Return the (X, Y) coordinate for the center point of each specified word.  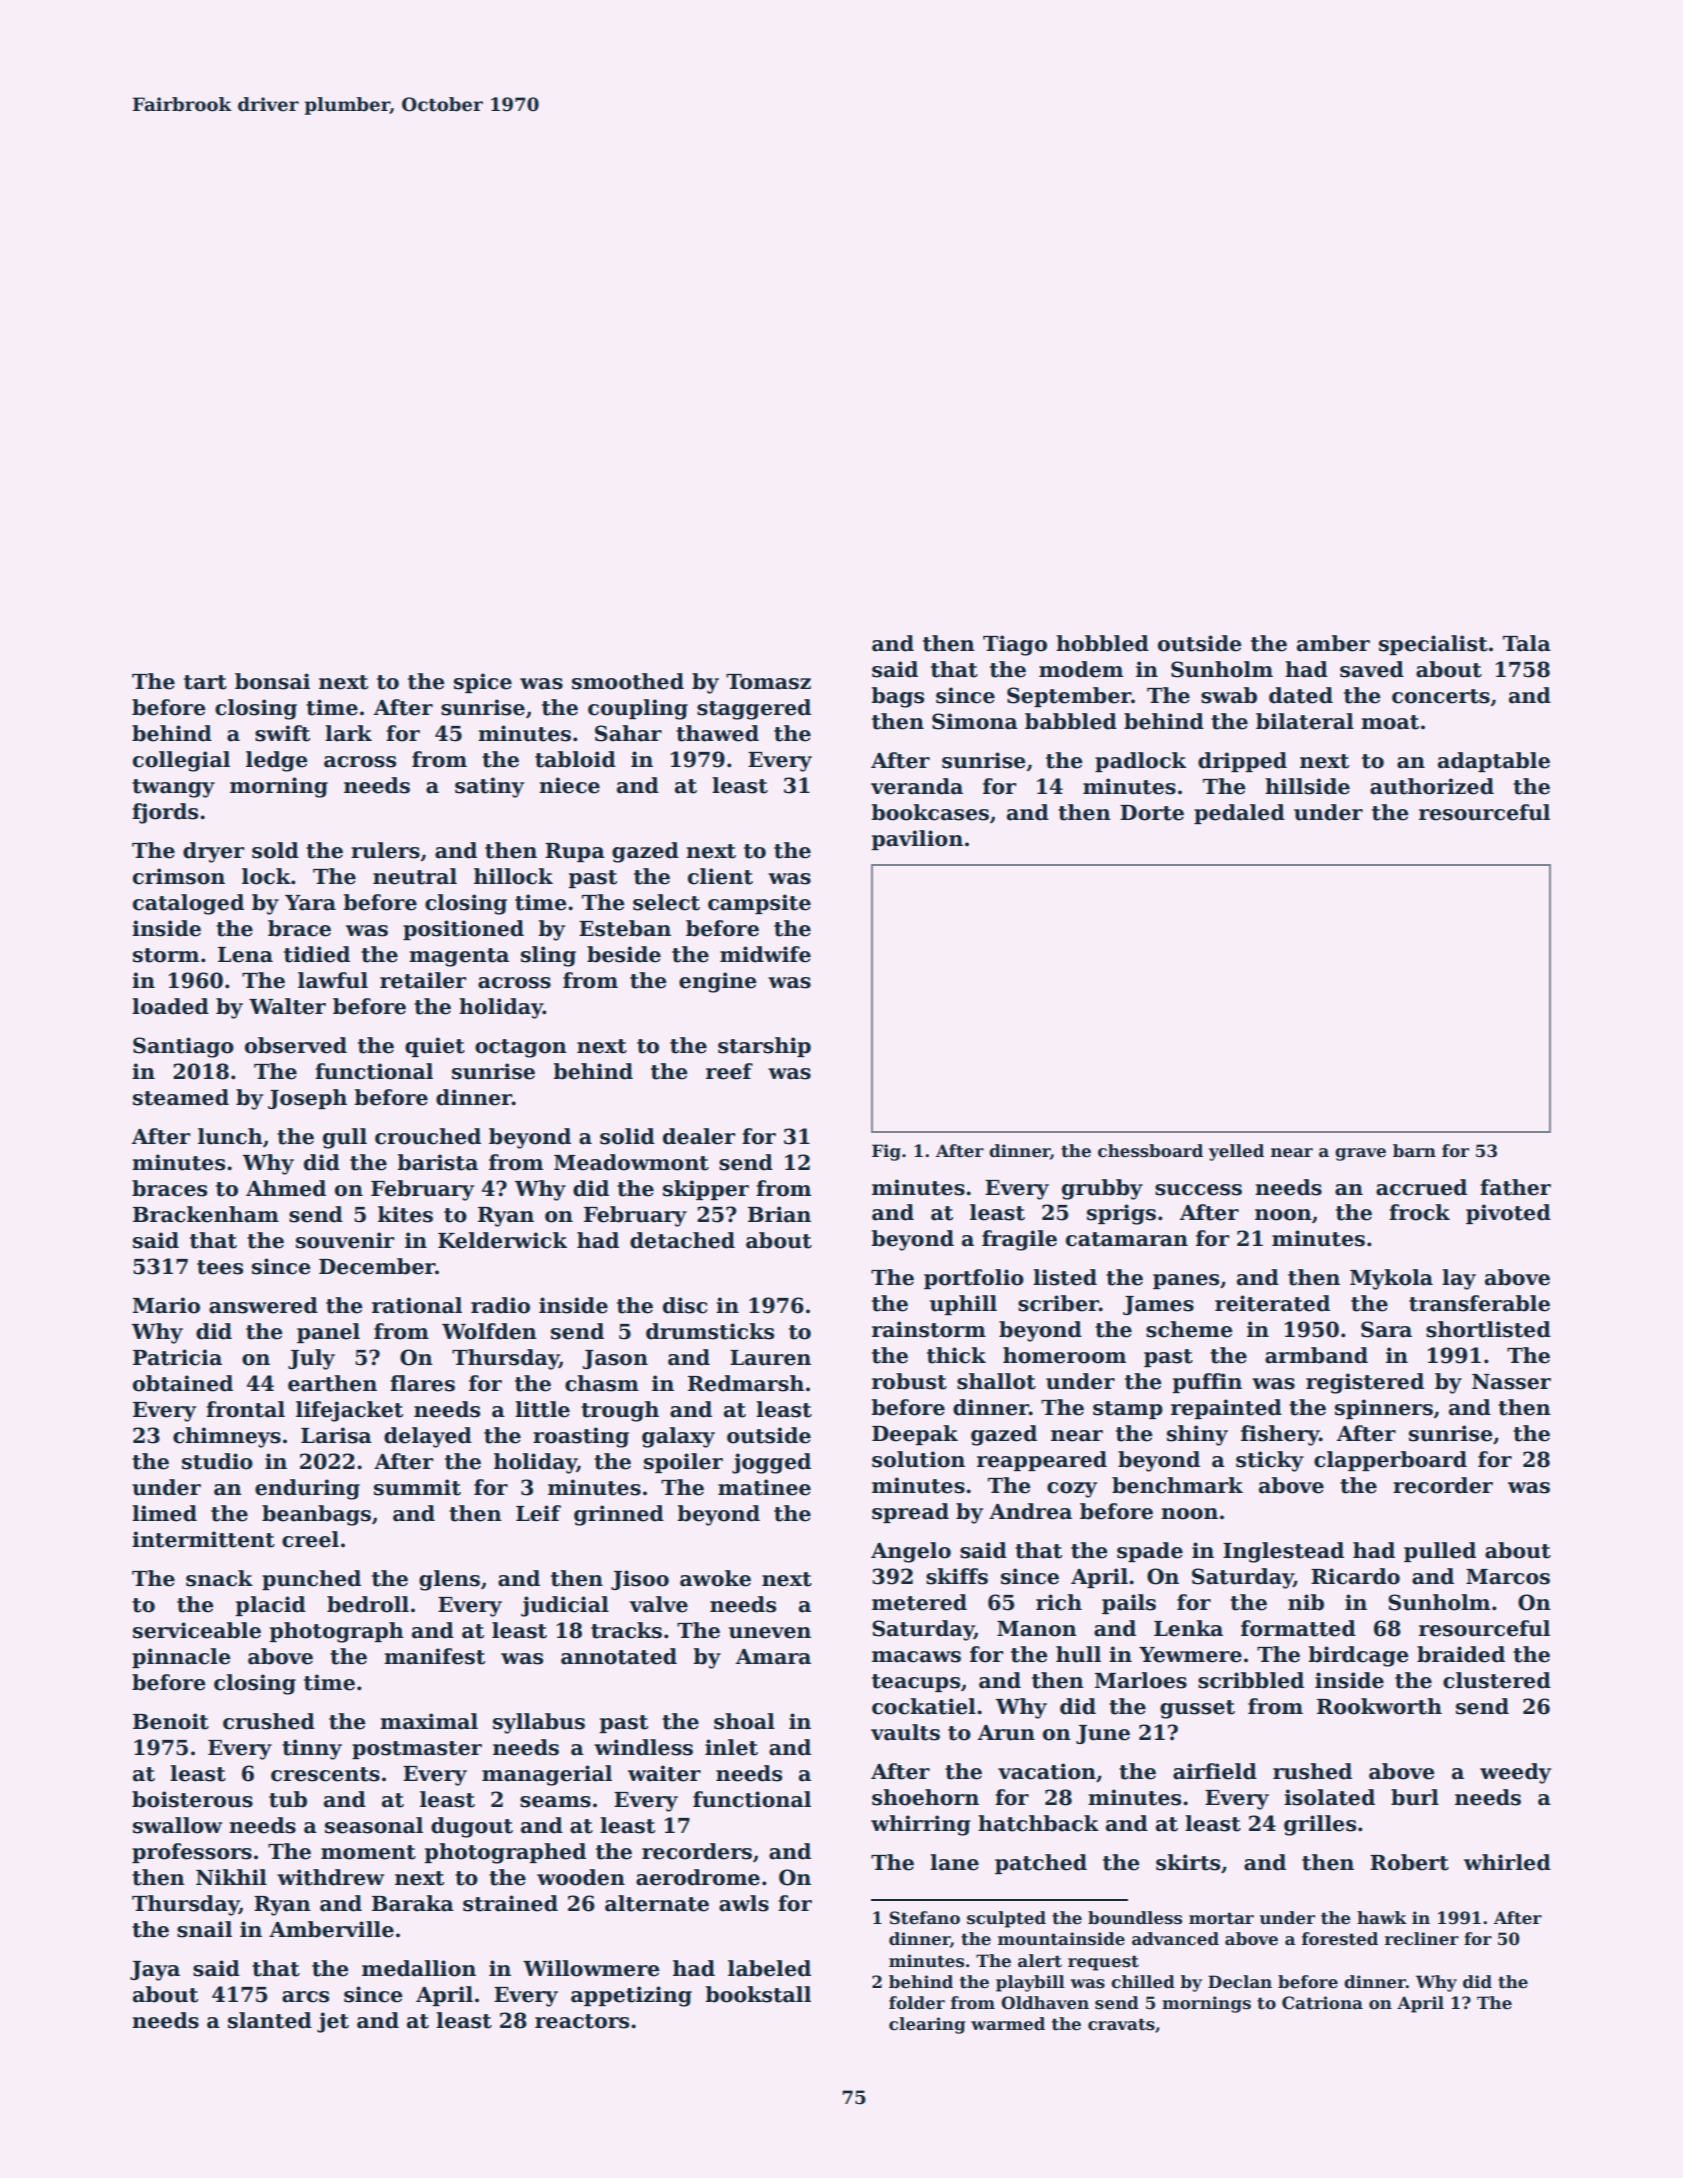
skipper (706, 1190)
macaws (916, 1657)
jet (333, 2022)
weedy (1515, 1773)
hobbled (1102, 643)
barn (1414, 1151)
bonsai (272, 681)
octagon (521, 1048)
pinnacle (181, 1658)
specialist (1433, 645)
